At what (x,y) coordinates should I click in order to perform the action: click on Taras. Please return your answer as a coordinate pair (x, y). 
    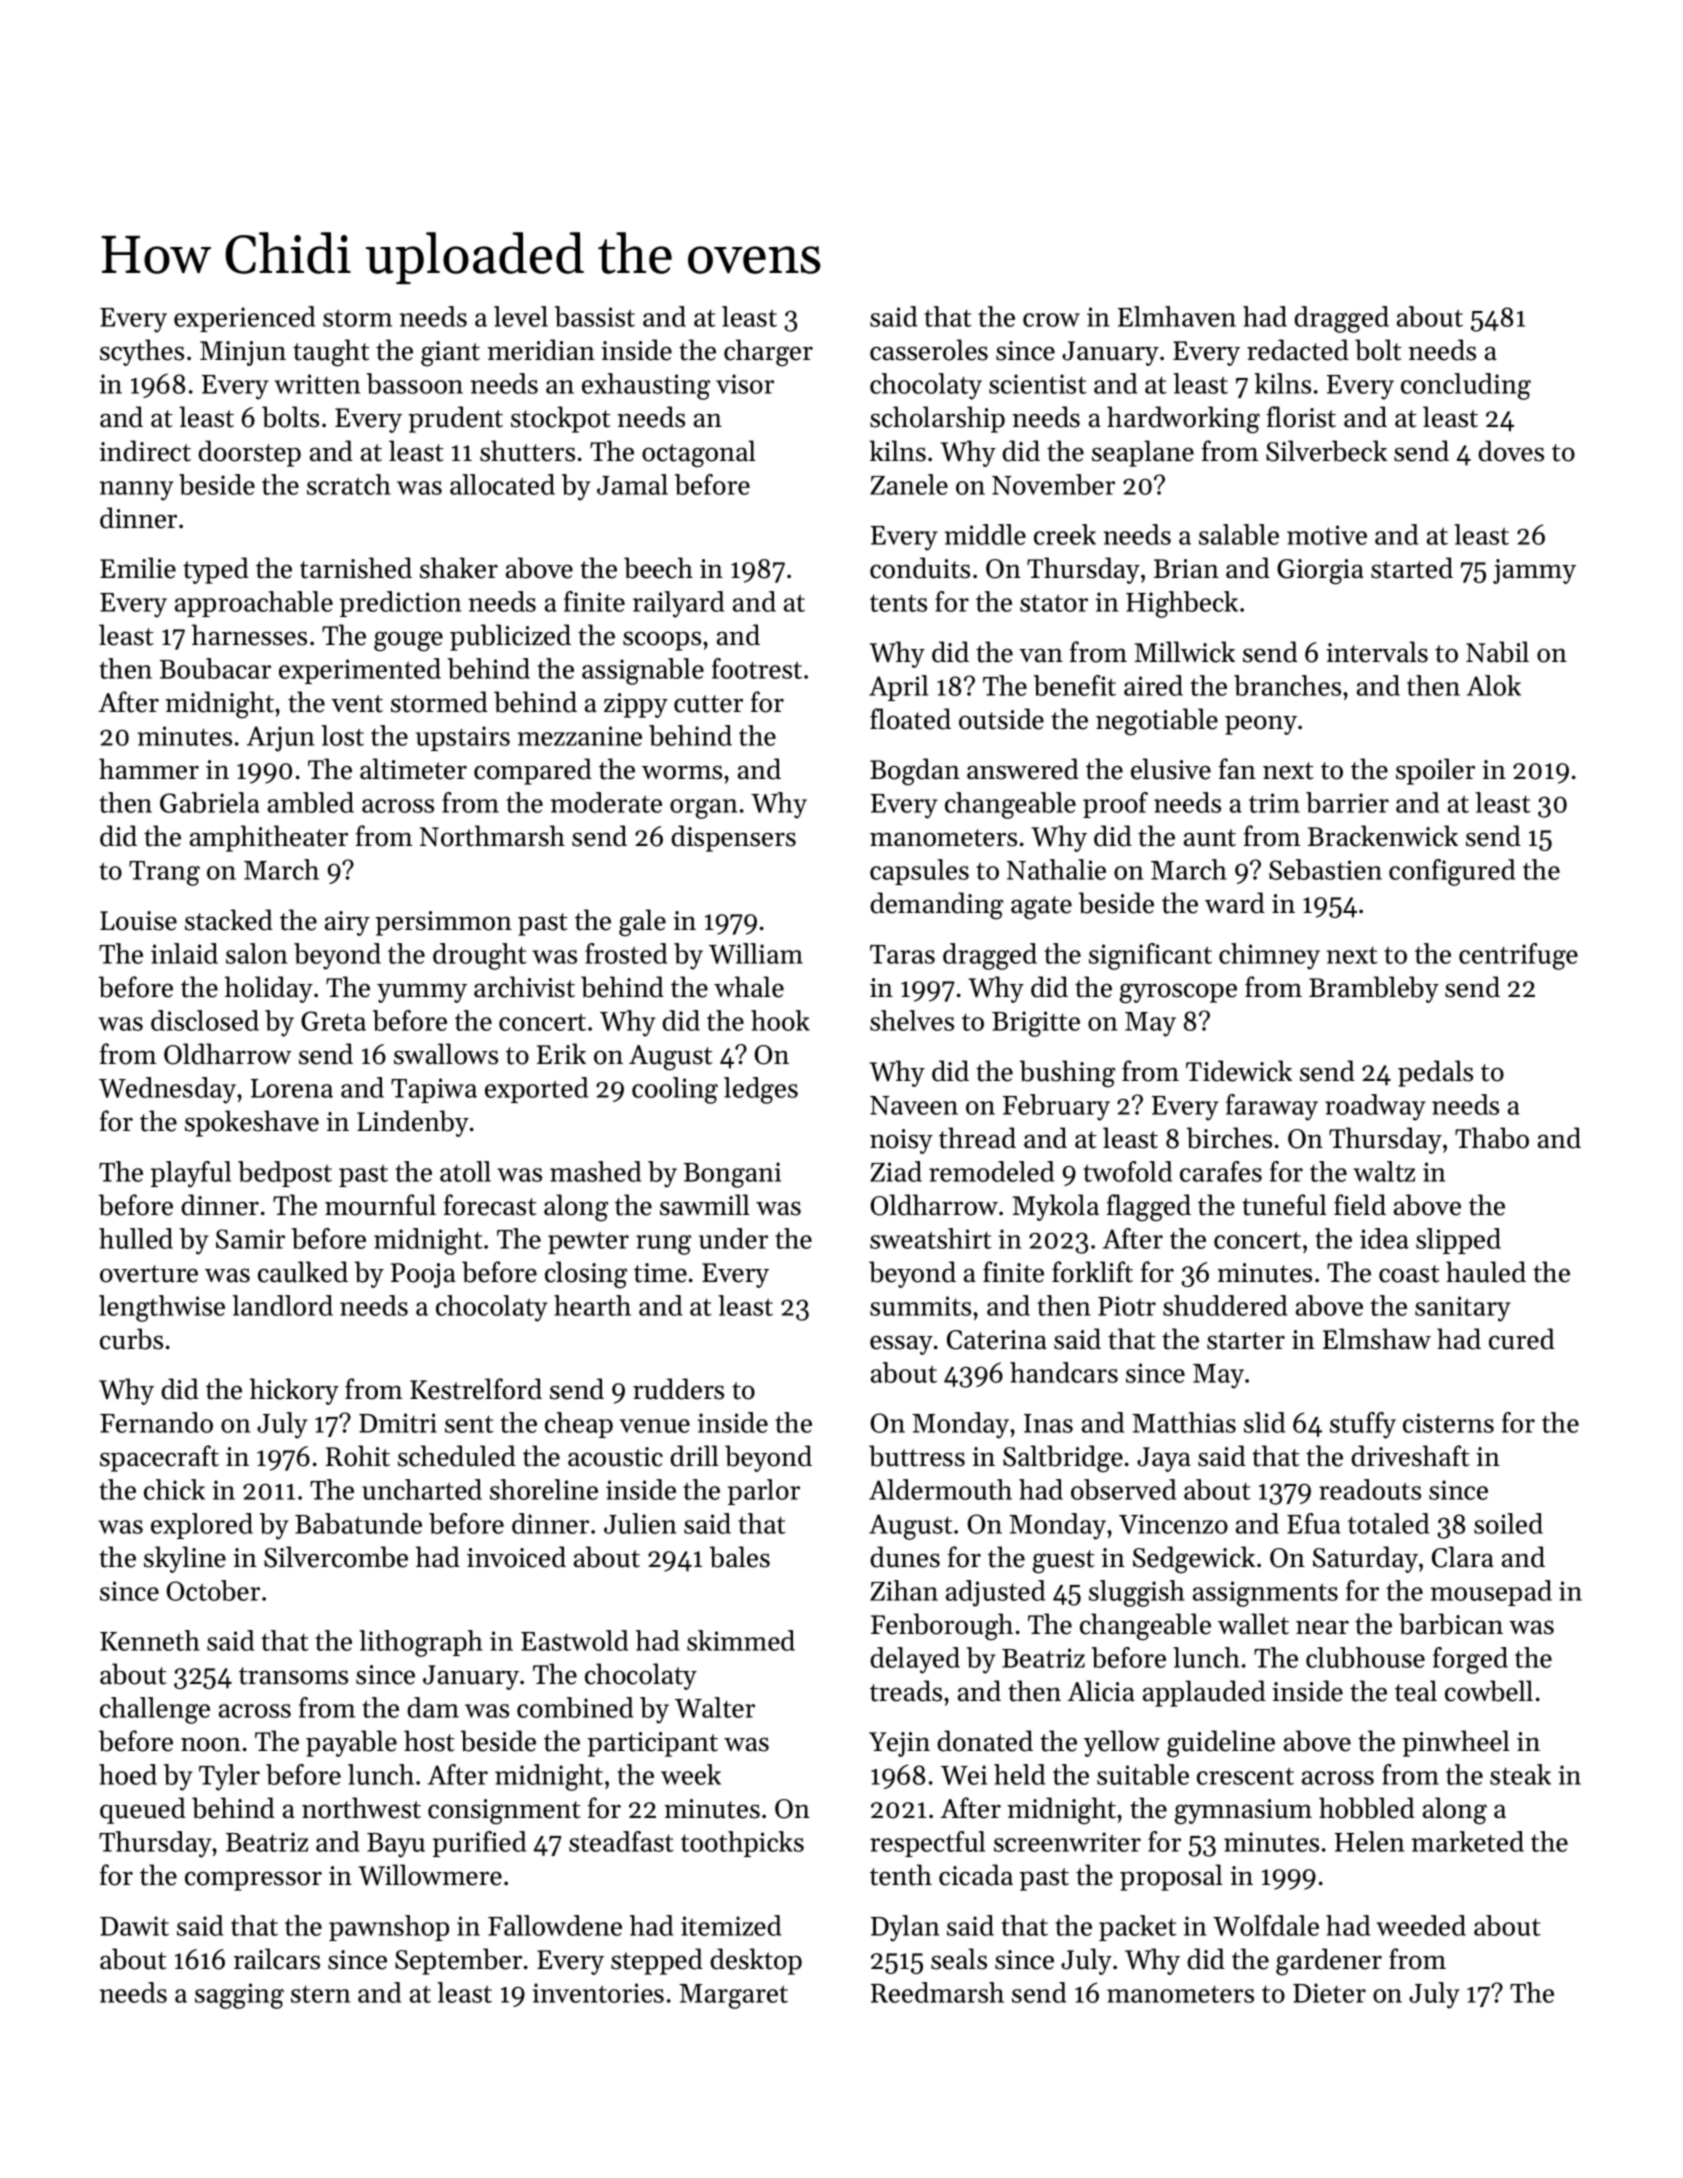
    Looking at the image, I should click on (902, 954).
